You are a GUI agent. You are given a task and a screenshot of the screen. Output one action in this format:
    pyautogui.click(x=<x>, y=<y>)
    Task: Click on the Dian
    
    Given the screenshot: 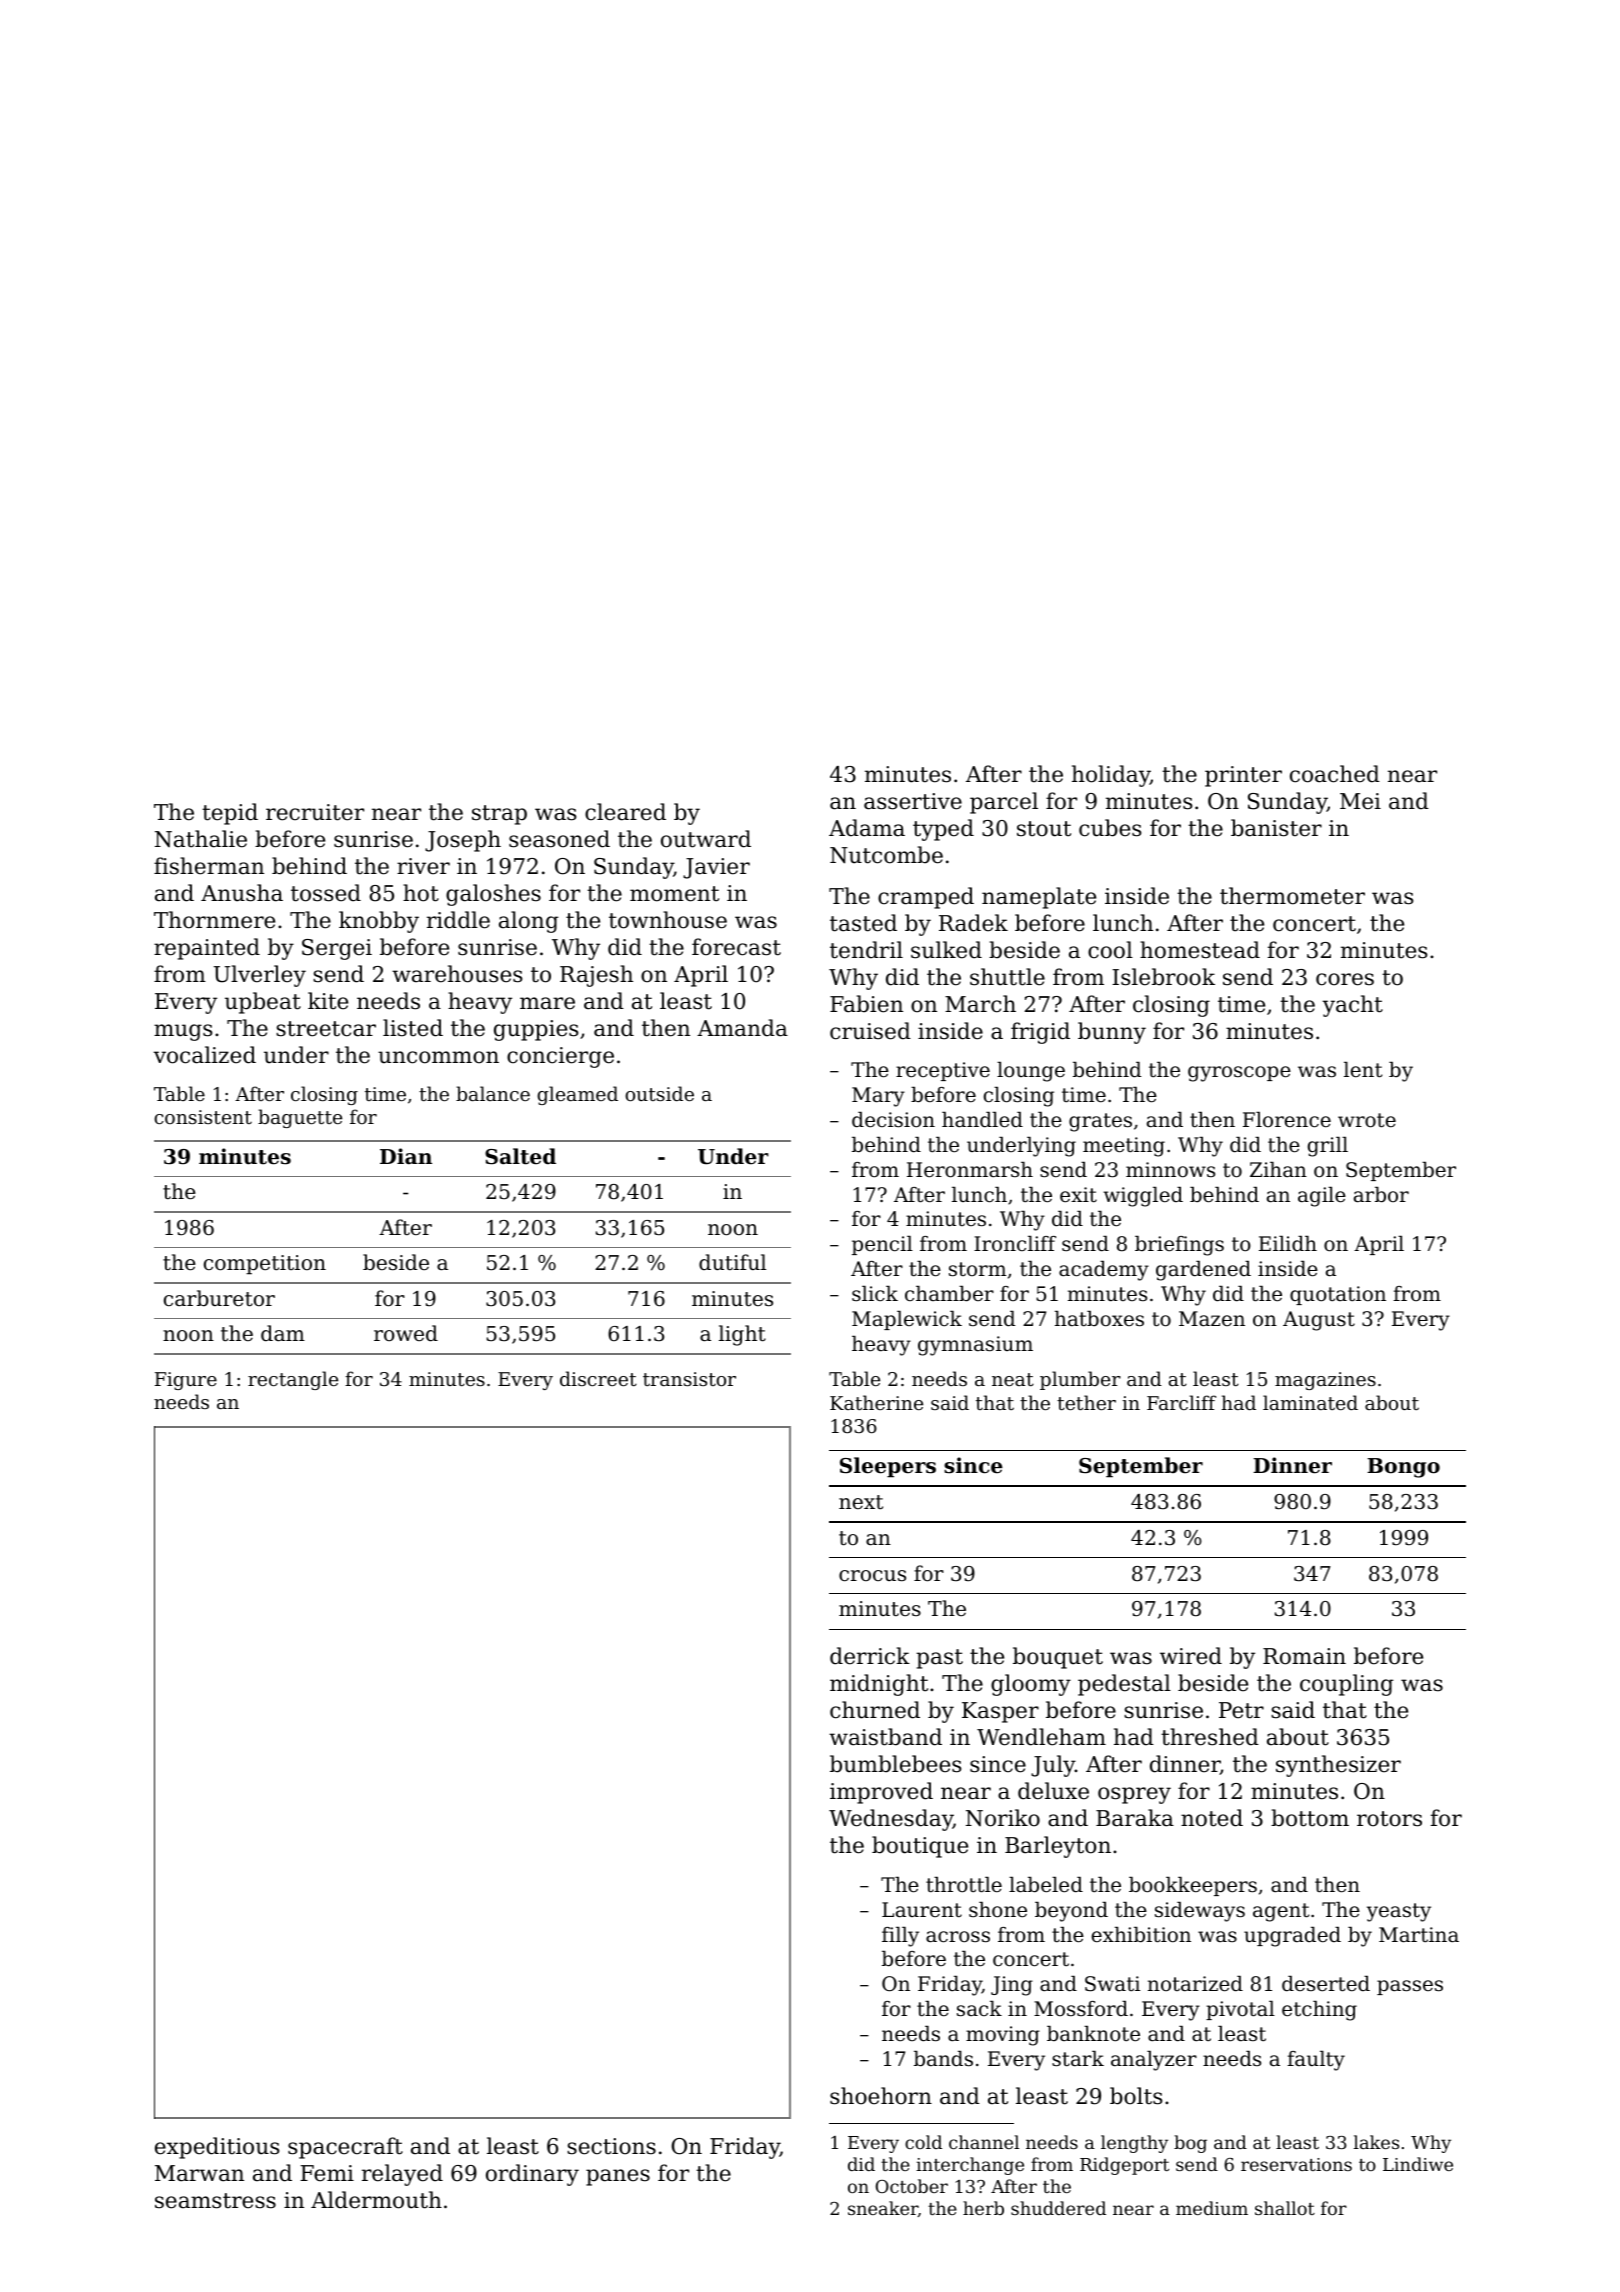 What is the action you would take?
    pyautogui.click(x=406, y=1156)
